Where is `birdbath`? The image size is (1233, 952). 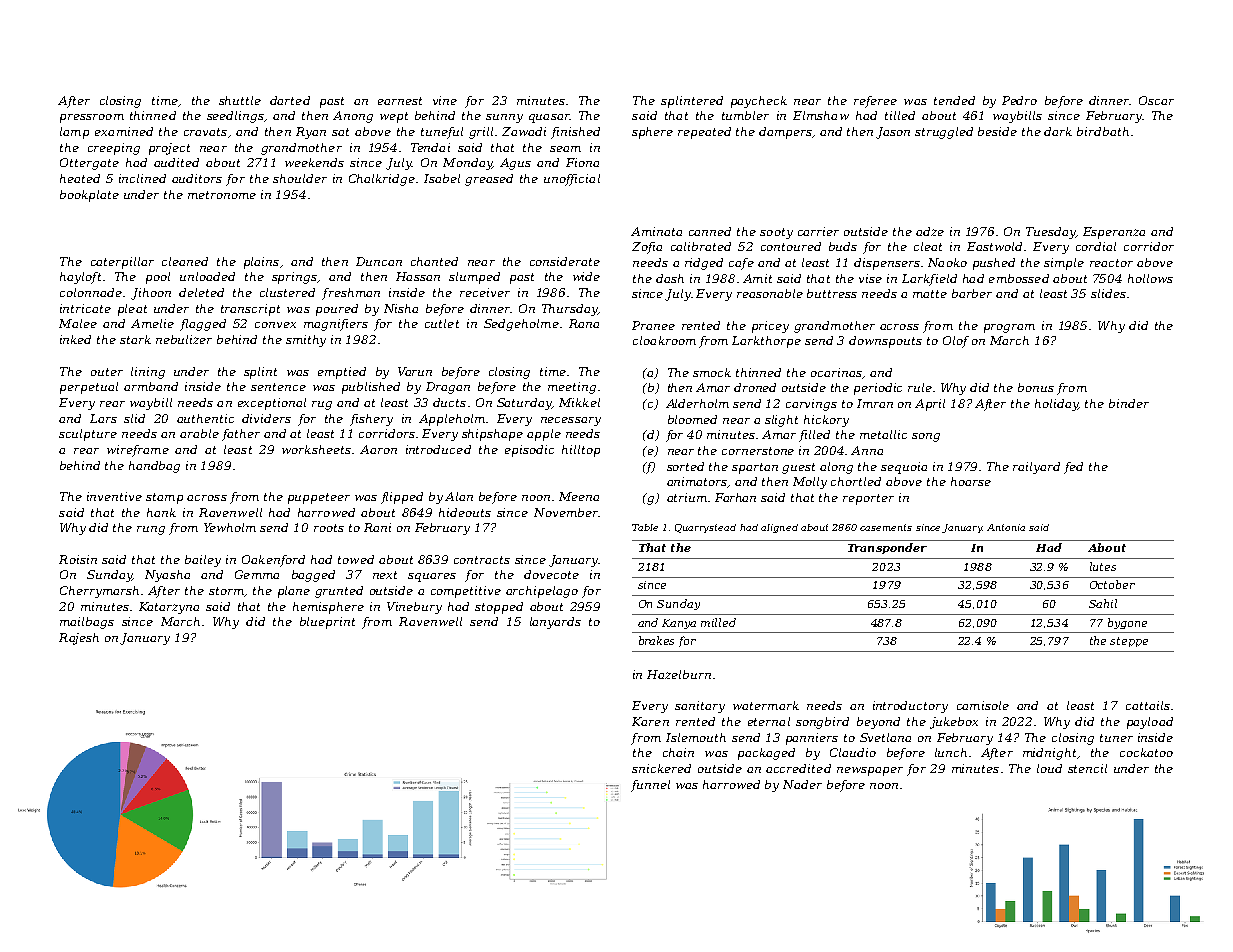
birdbath is located at coordinates (1103, 131).
